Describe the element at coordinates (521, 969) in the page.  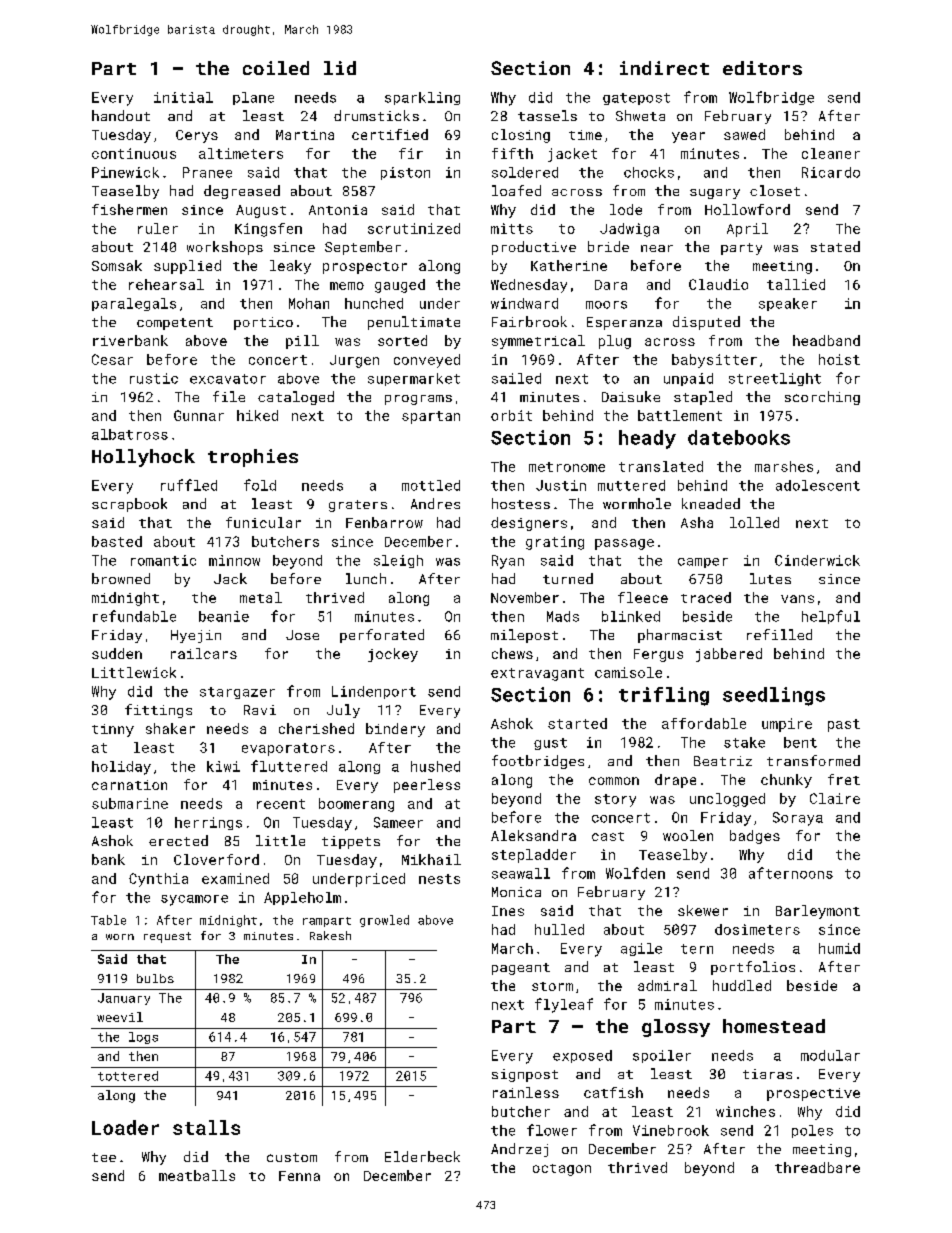
I see `pageant` at that location.
